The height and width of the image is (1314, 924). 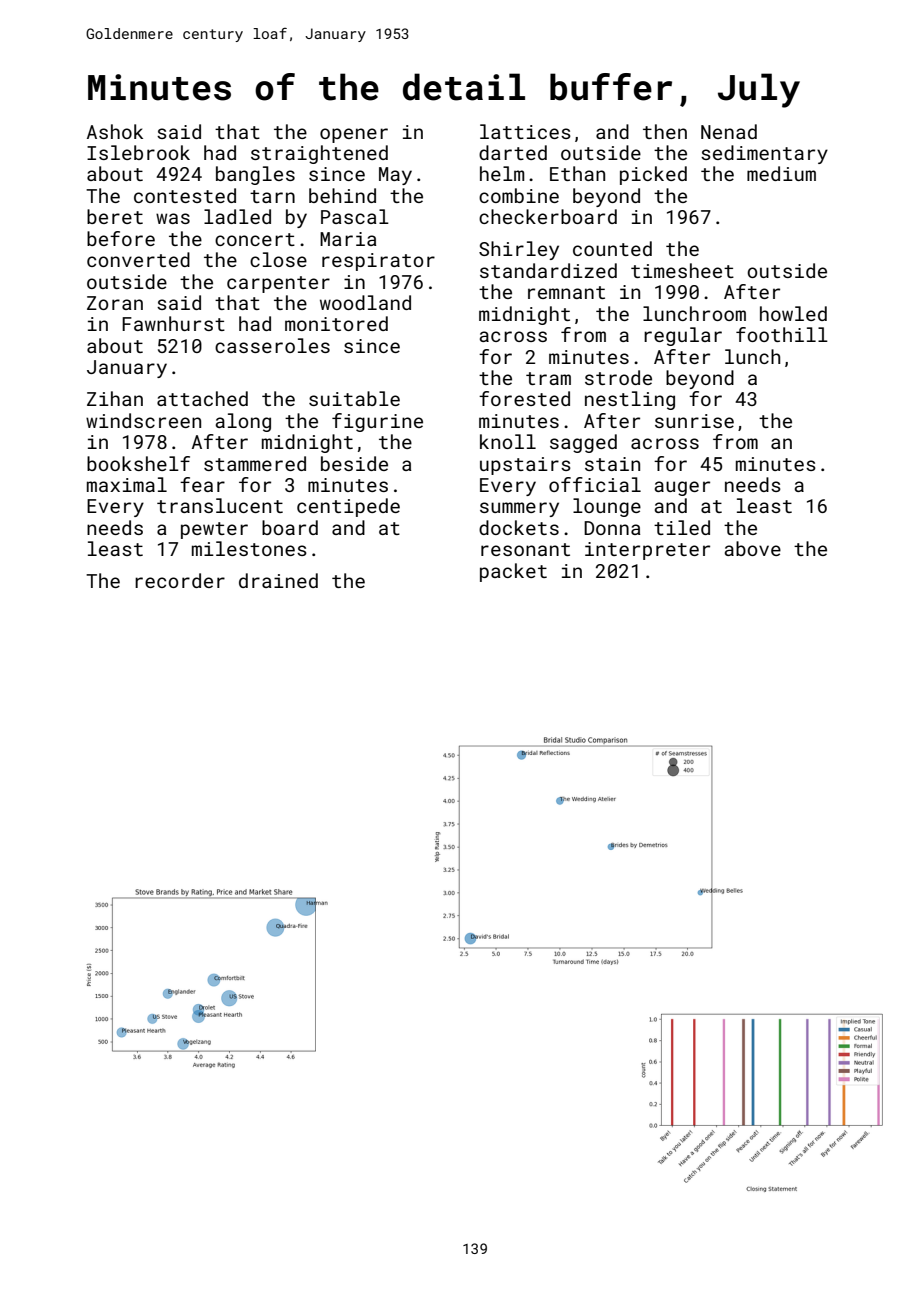 I want to click on sunrise, so click(x=694, y=421).
